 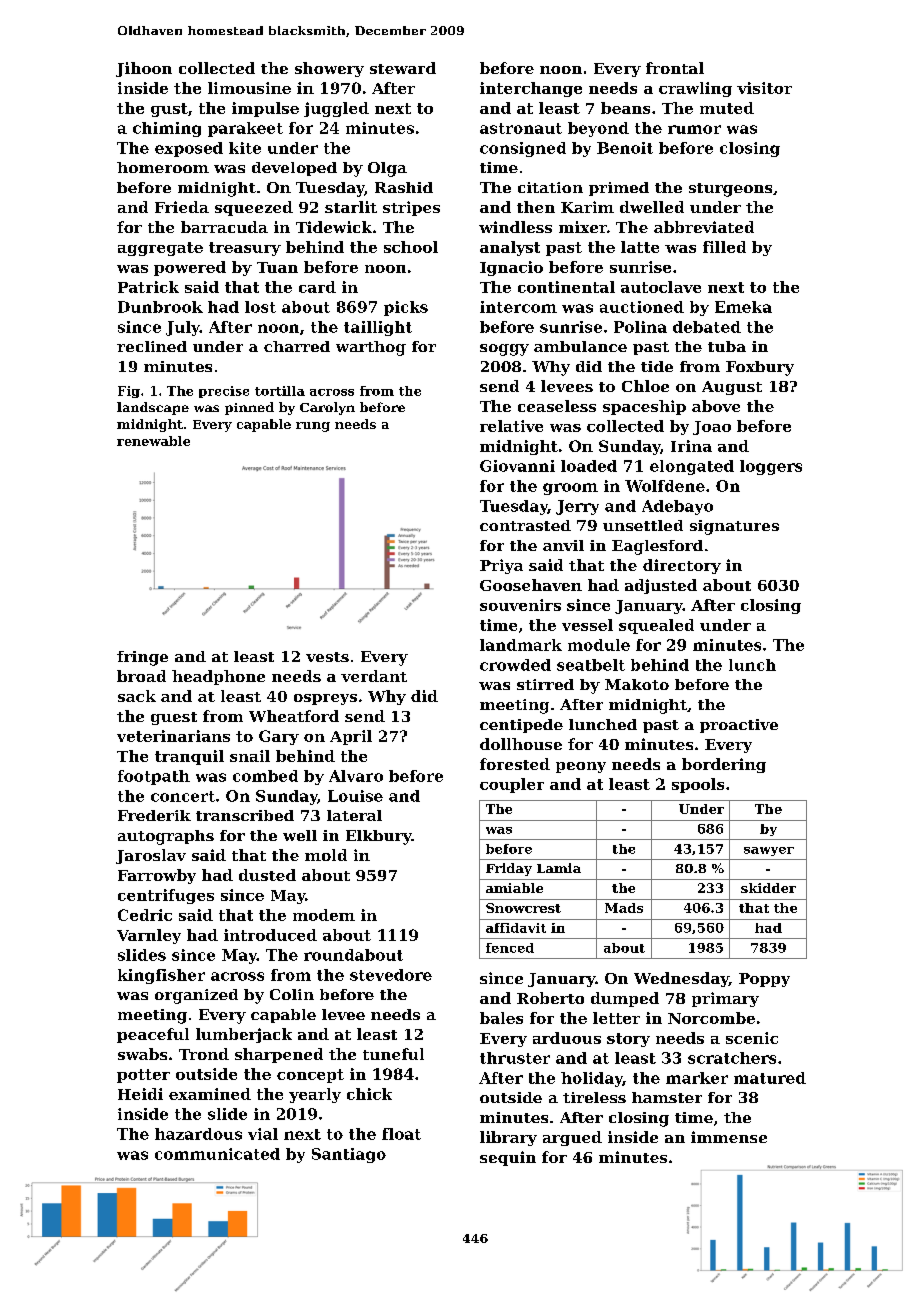 I want to click on steward, so click(x=403, y=68).
